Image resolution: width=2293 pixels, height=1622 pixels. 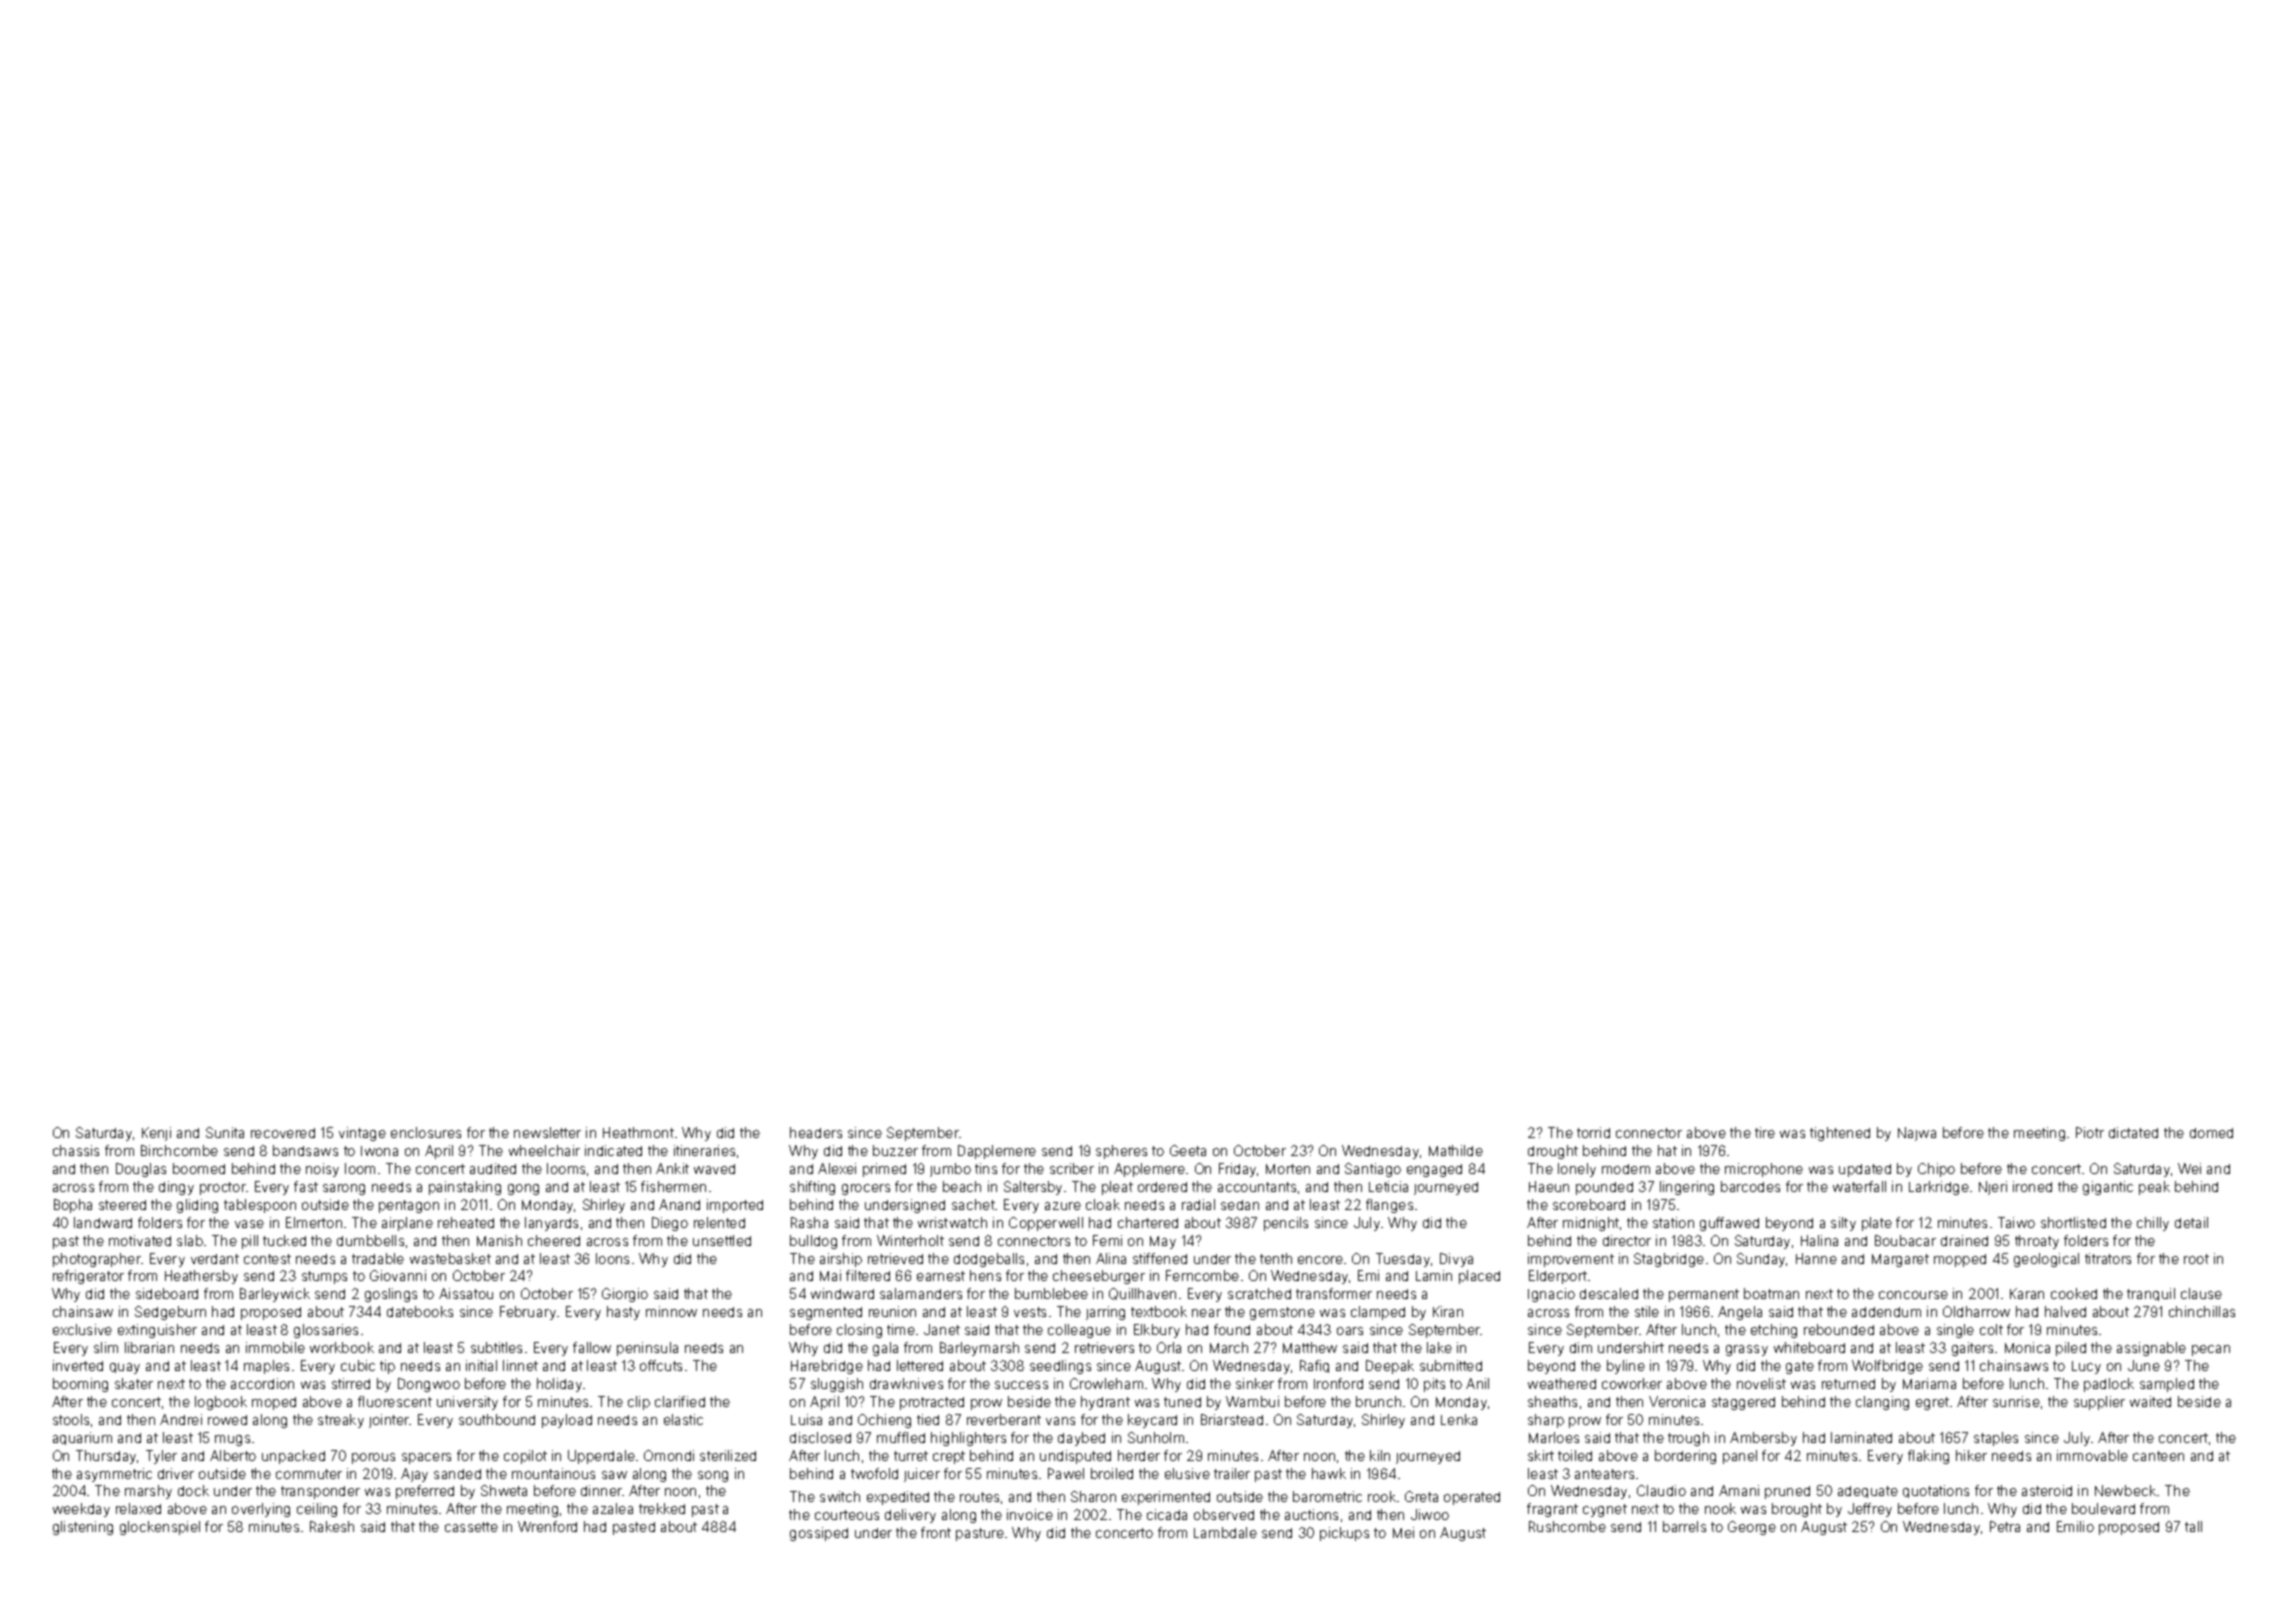 I want to click on pickups, so click(x=1344, y=1534).
